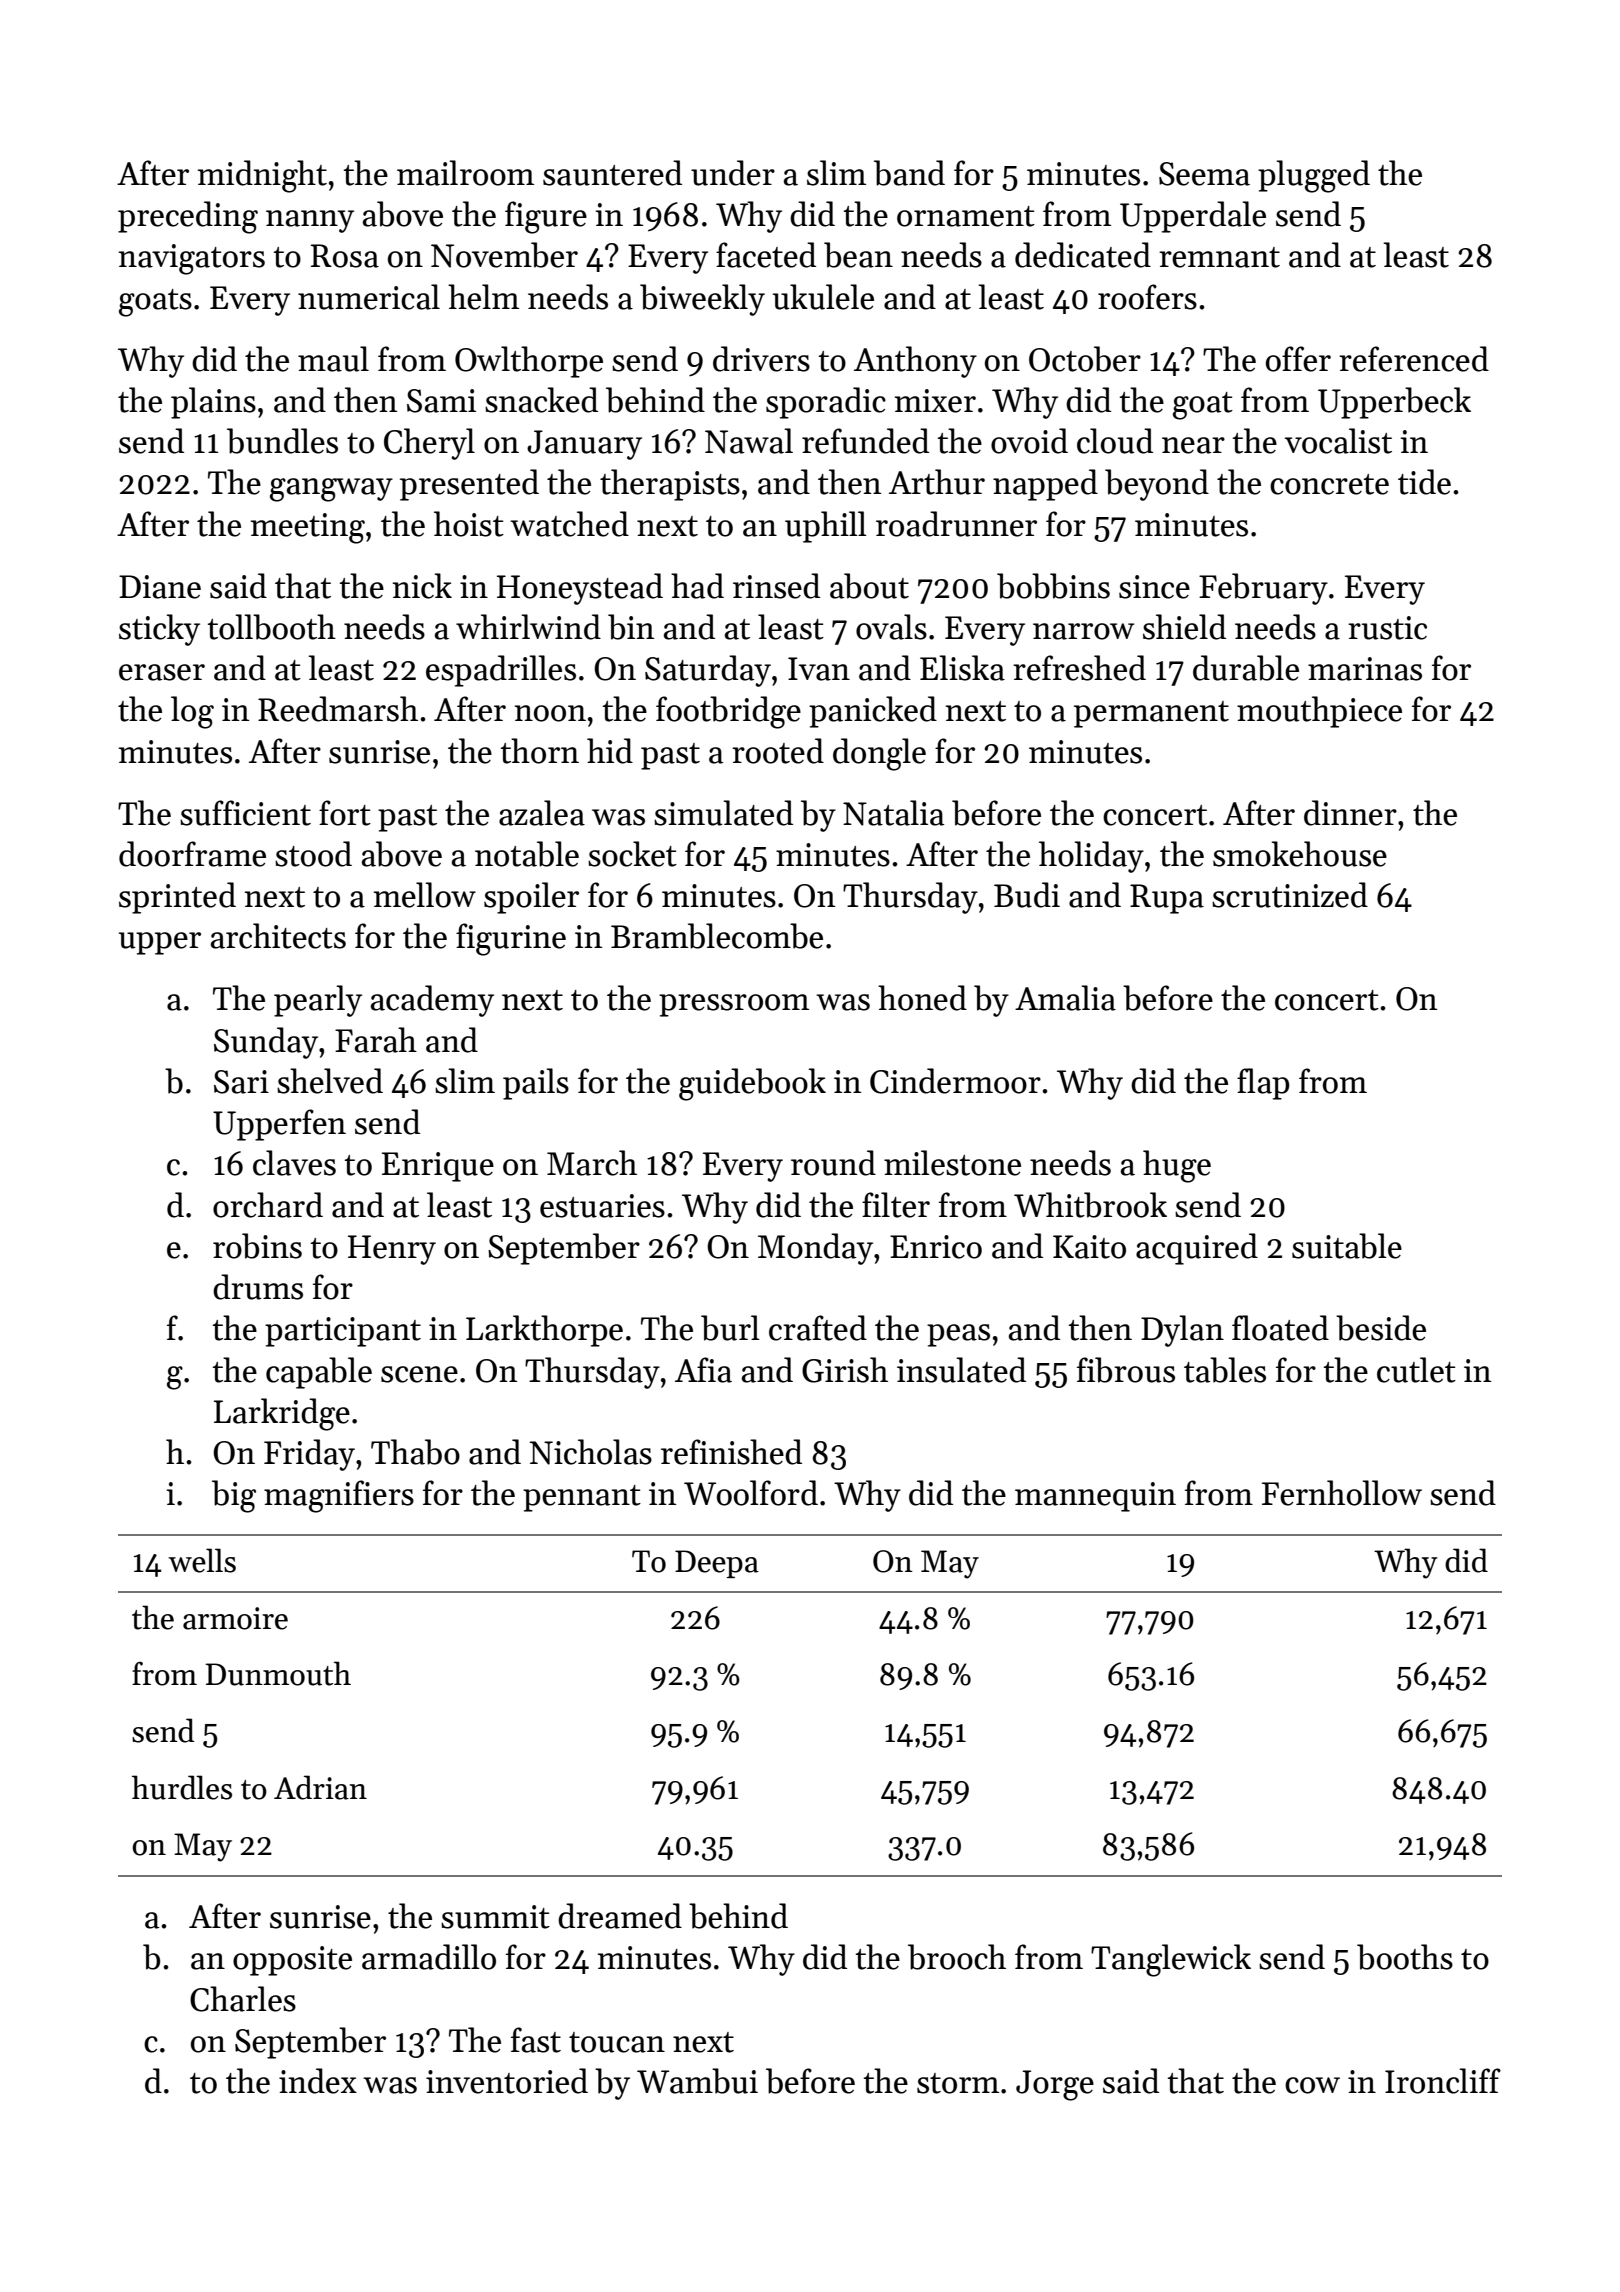 The height and width of the document is (2292, 1620). Describe the element at coordinates (318, 2081) in the document. I see `index` at that location.
